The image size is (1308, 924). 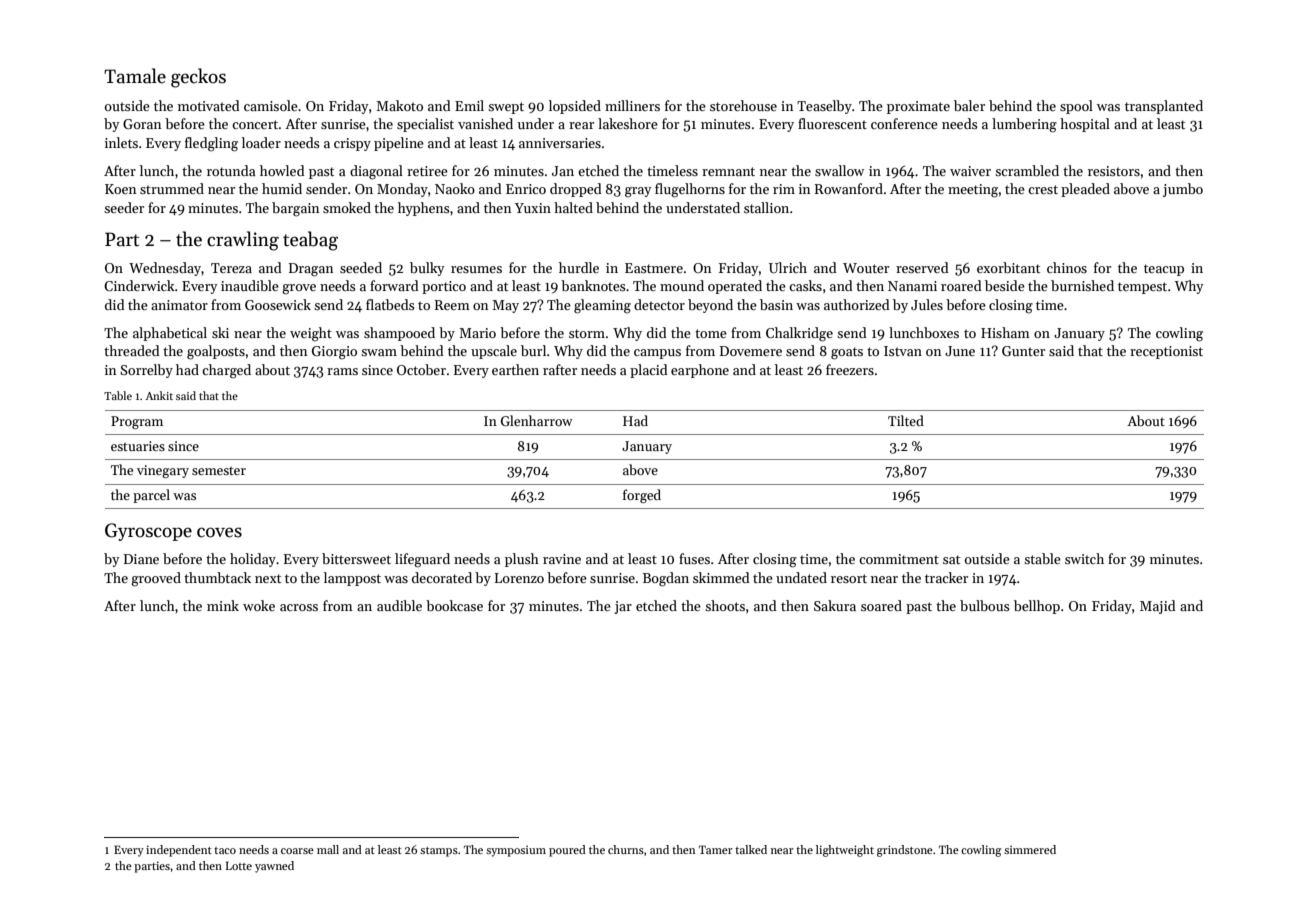 What do you see at coordinates (906, 420) in the screenshot?
I see `Tilted` at bounding box center [906, 420].
